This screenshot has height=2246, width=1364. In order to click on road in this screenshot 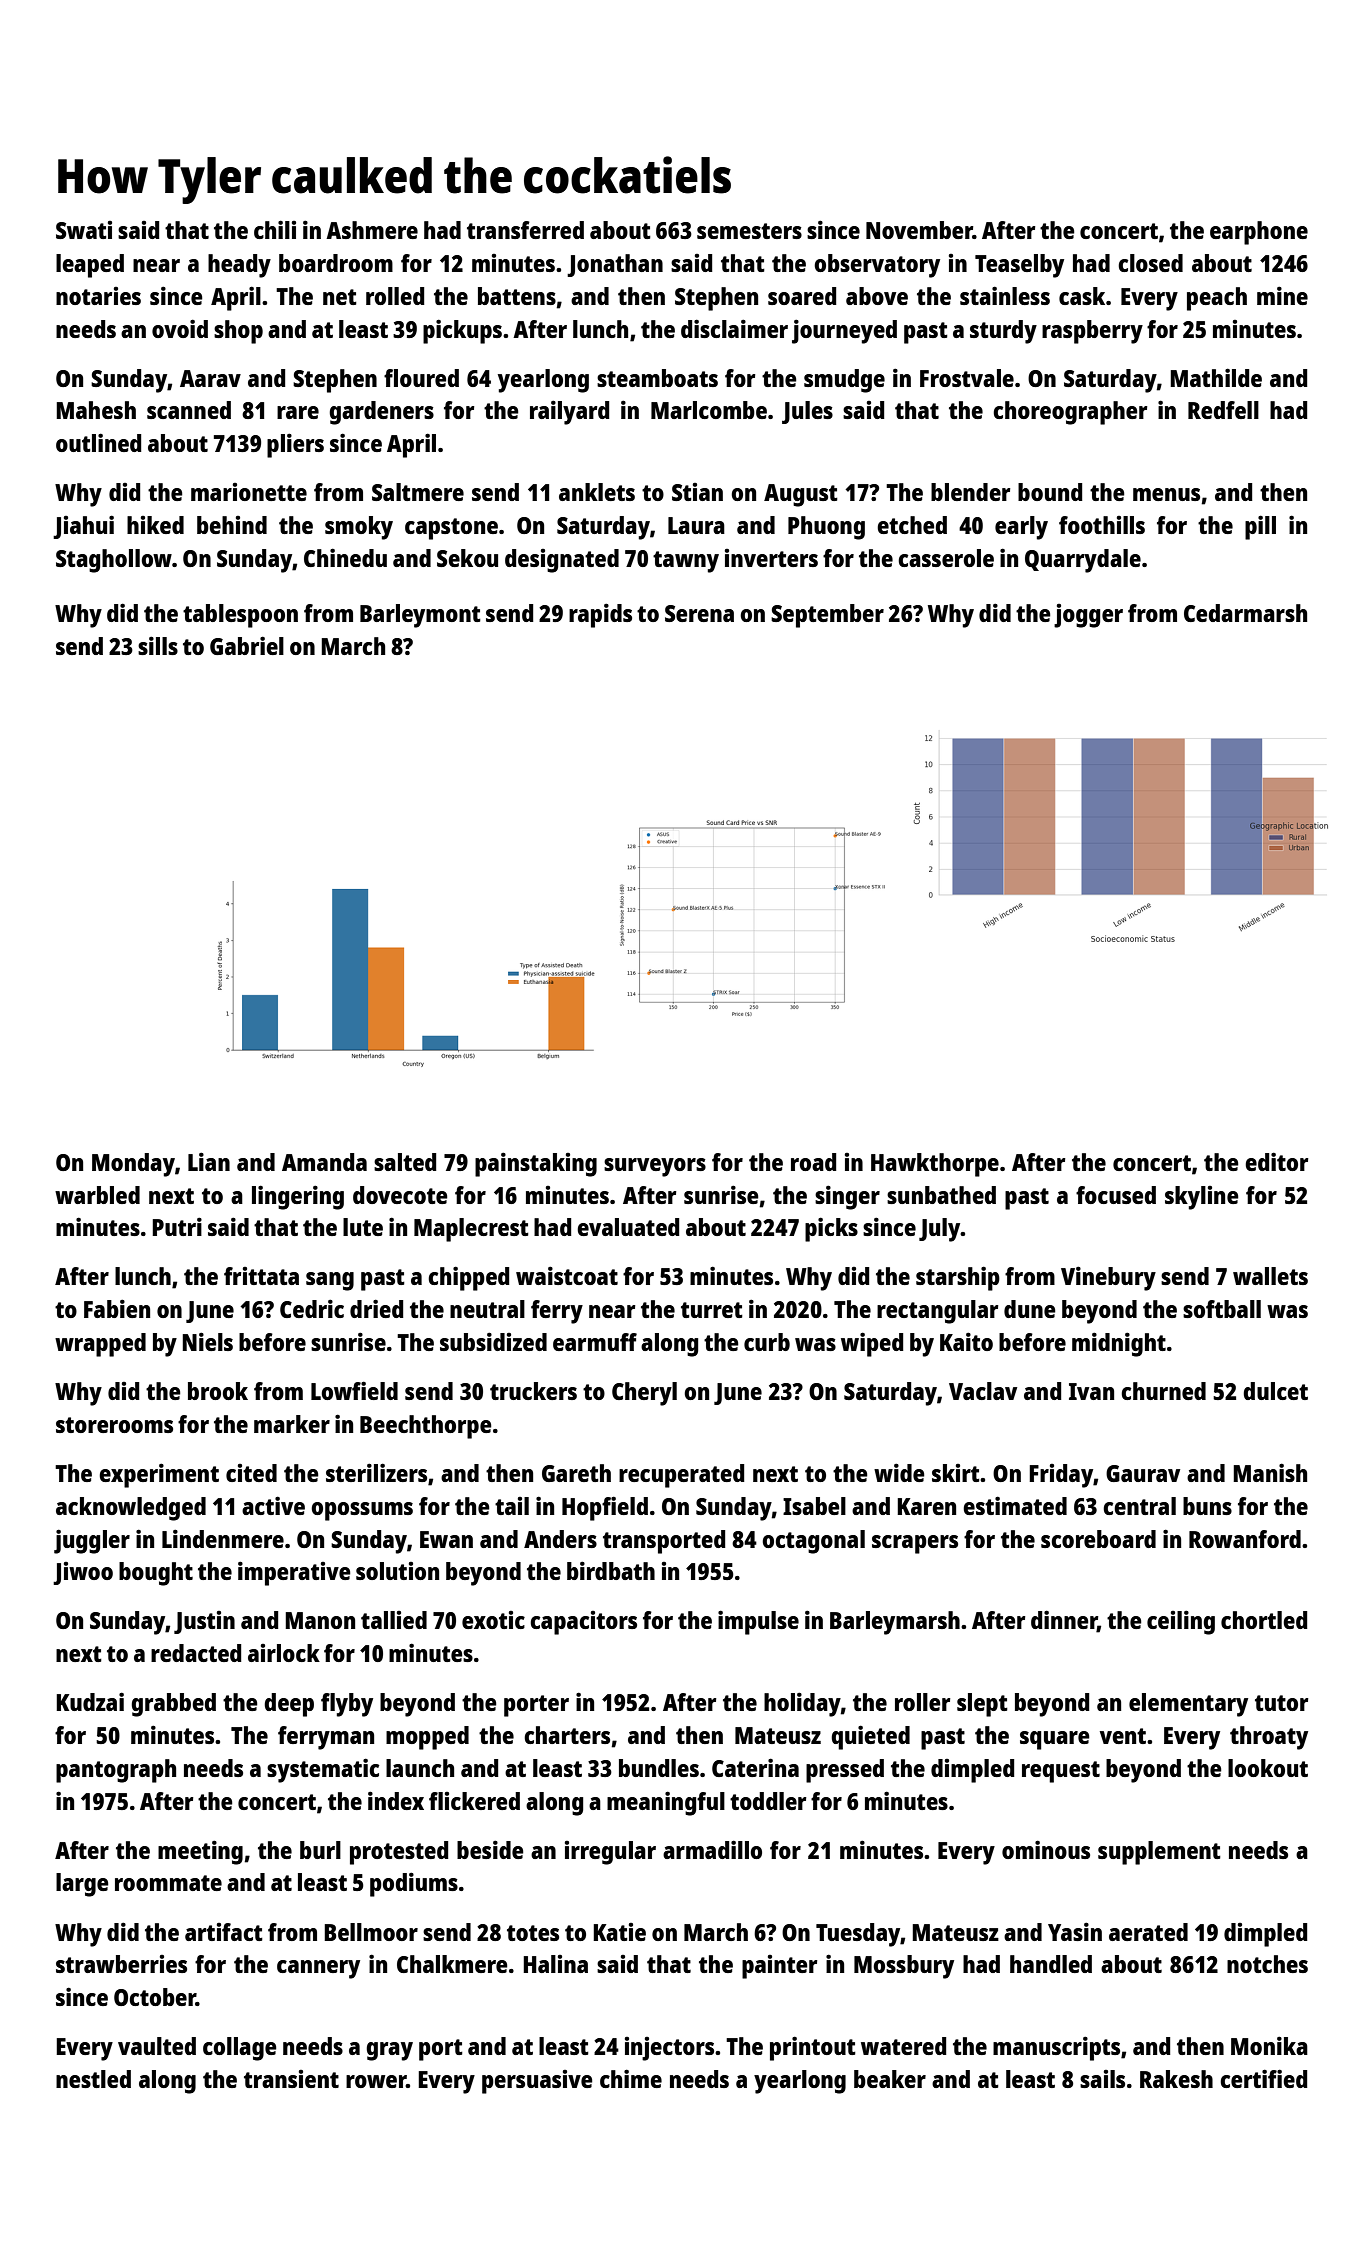, I will do `click(813, 1162)`.
